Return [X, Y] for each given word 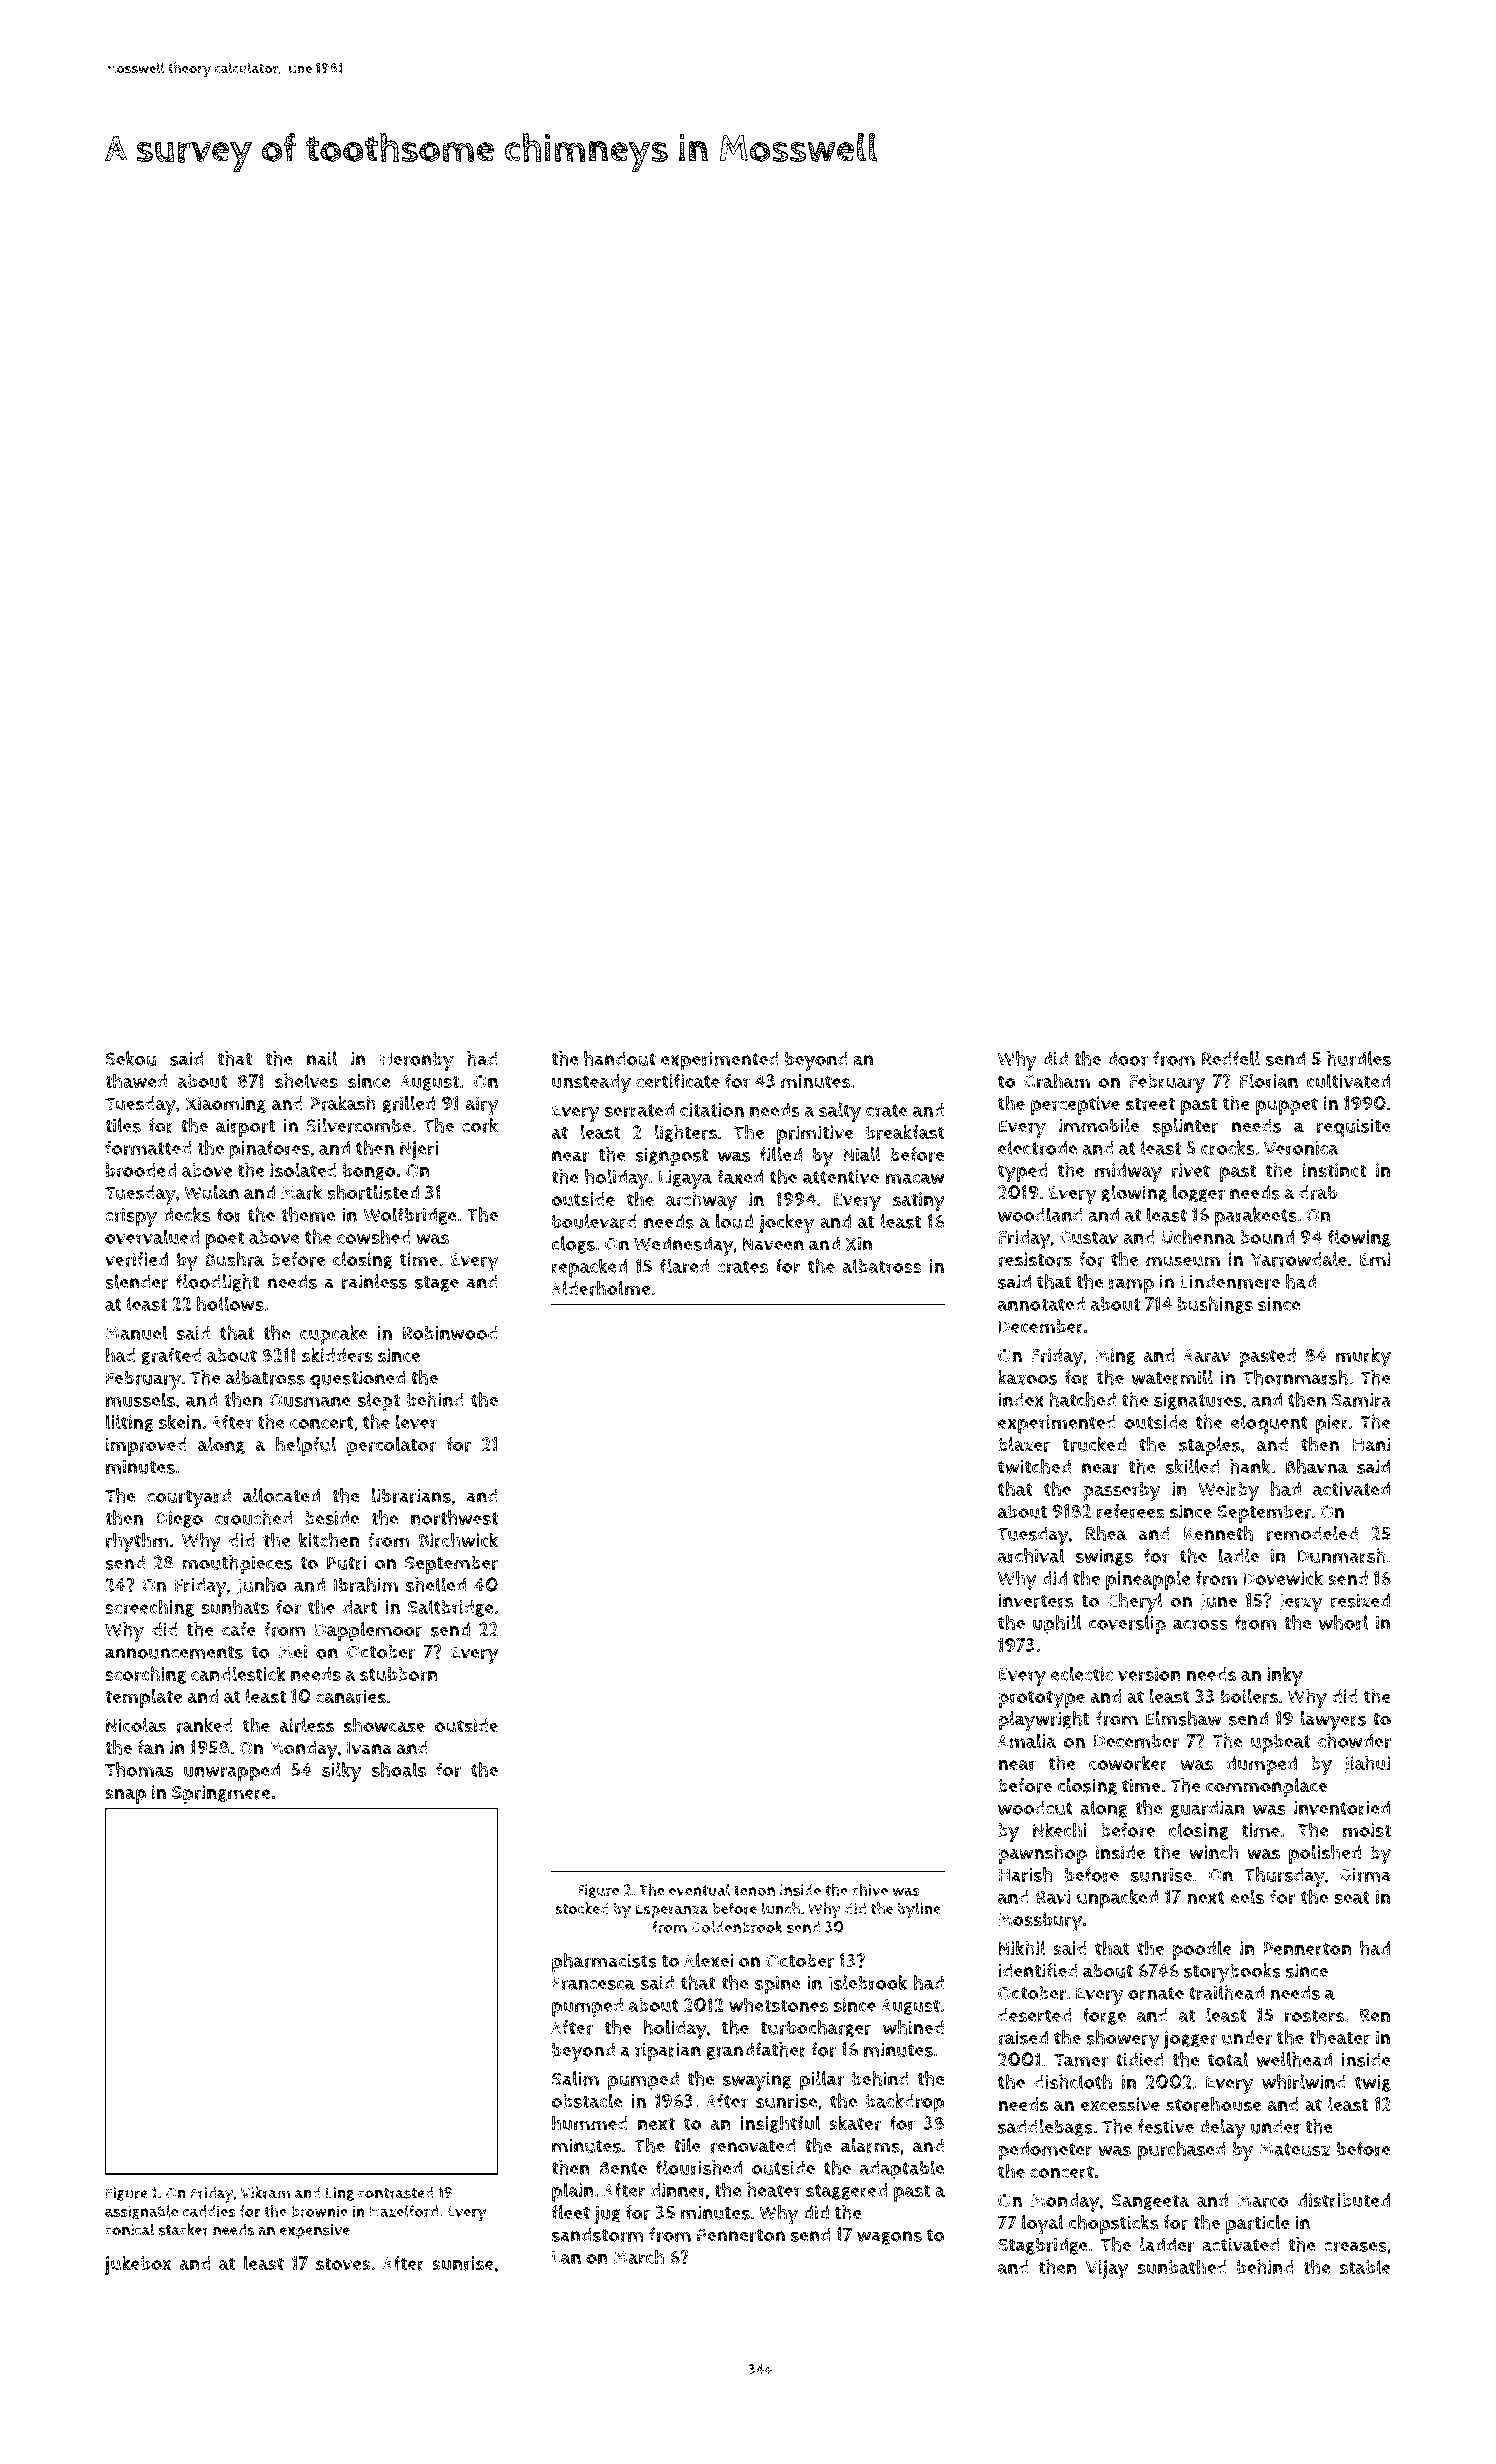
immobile [1099, 1125]
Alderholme [600, 1288]
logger [1199, 1194]
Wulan [211, 1192]
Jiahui [1367, 1764]
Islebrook [868, 1982]
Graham [1057, 1081]
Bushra [234, 1259]
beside [332, 1518]
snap [125, 1796]
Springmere [221, 1794]
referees [1131, 1511]
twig [1373, 2083]
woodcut [1035, 1808]
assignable [141, 2212]
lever [416, 1422]
